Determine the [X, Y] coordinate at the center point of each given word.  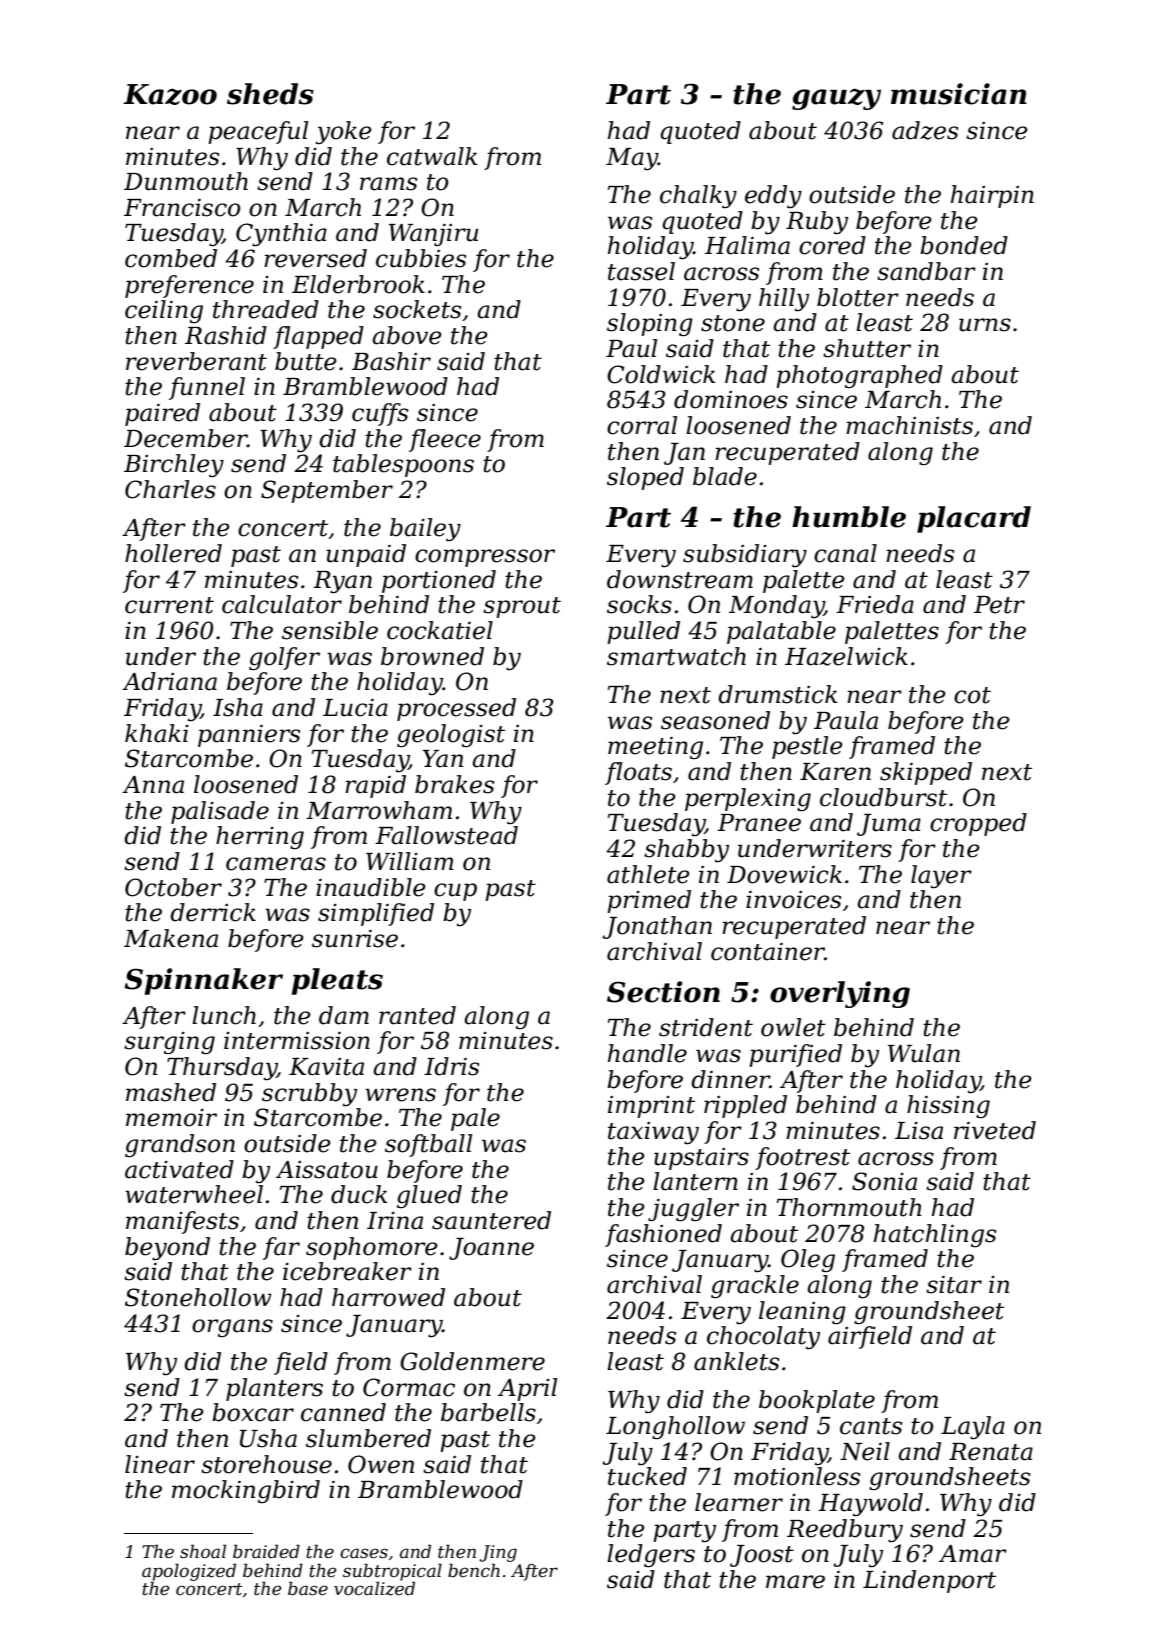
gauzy [836, 99]
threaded [266, 309]
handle [647, 1053]
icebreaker [347, 1271]
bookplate [817, 1401]
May [632, 159]
